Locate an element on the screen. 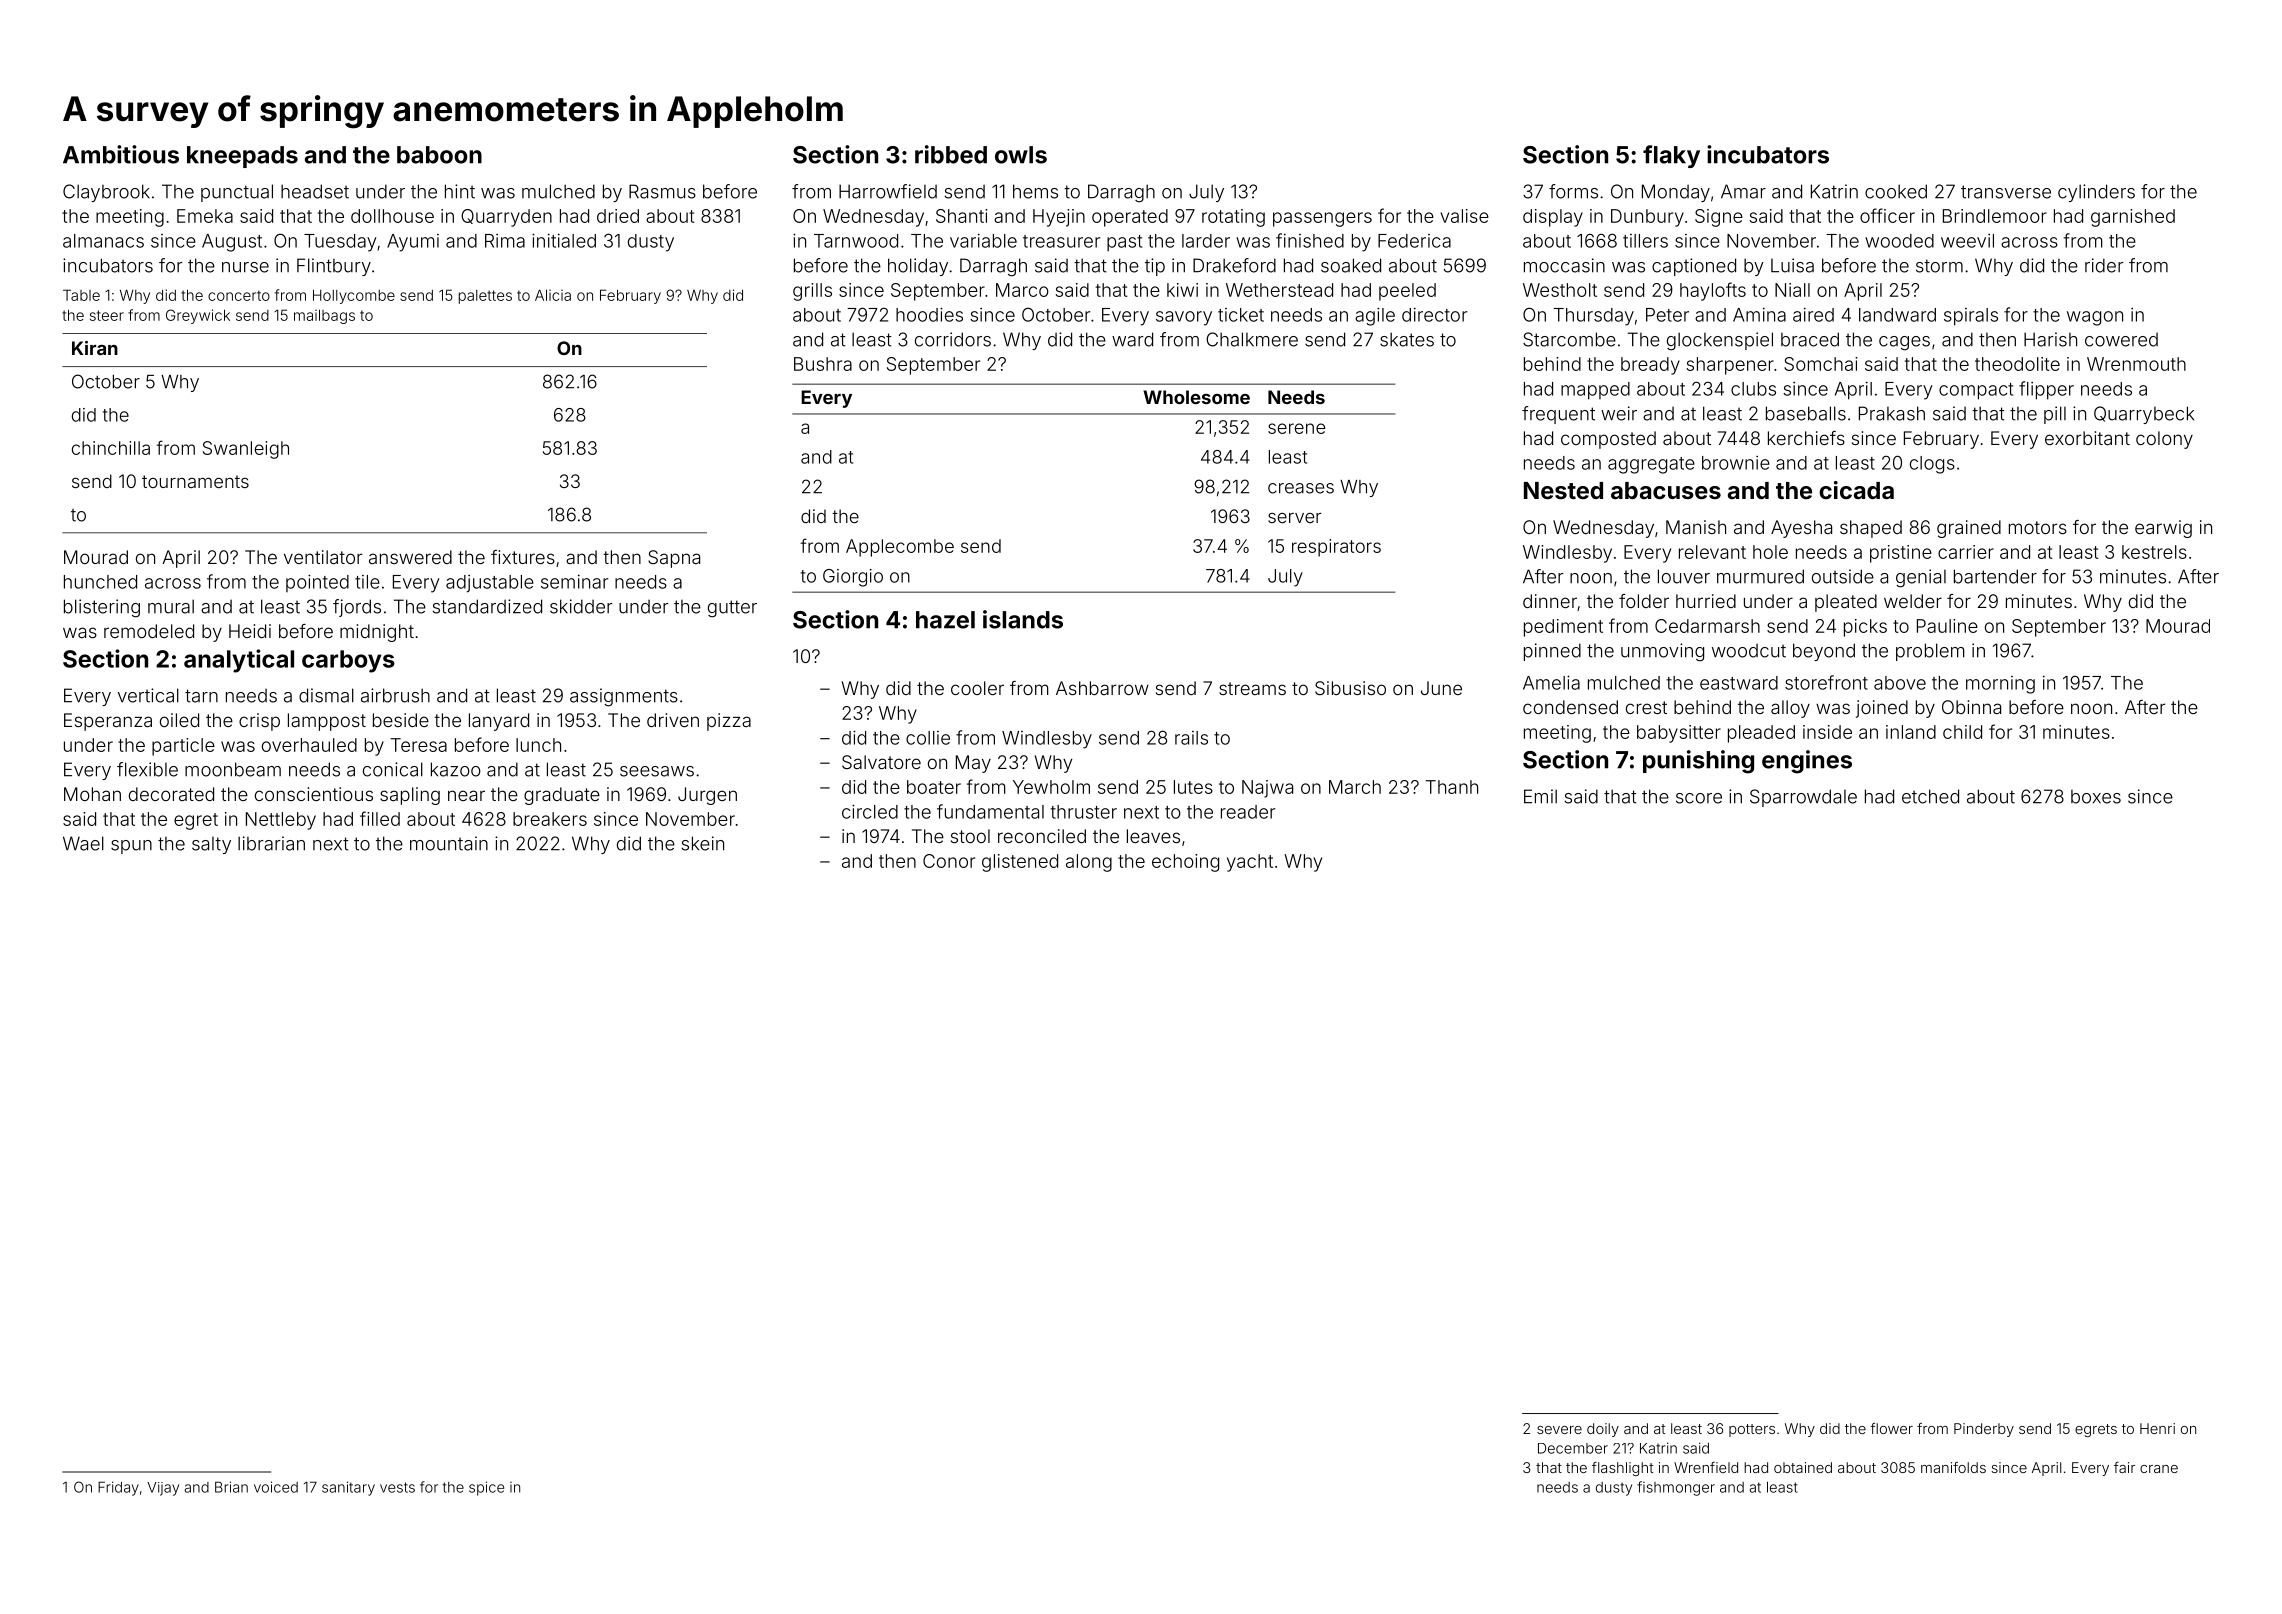  severe is located at coordinates (1559, 1430).
